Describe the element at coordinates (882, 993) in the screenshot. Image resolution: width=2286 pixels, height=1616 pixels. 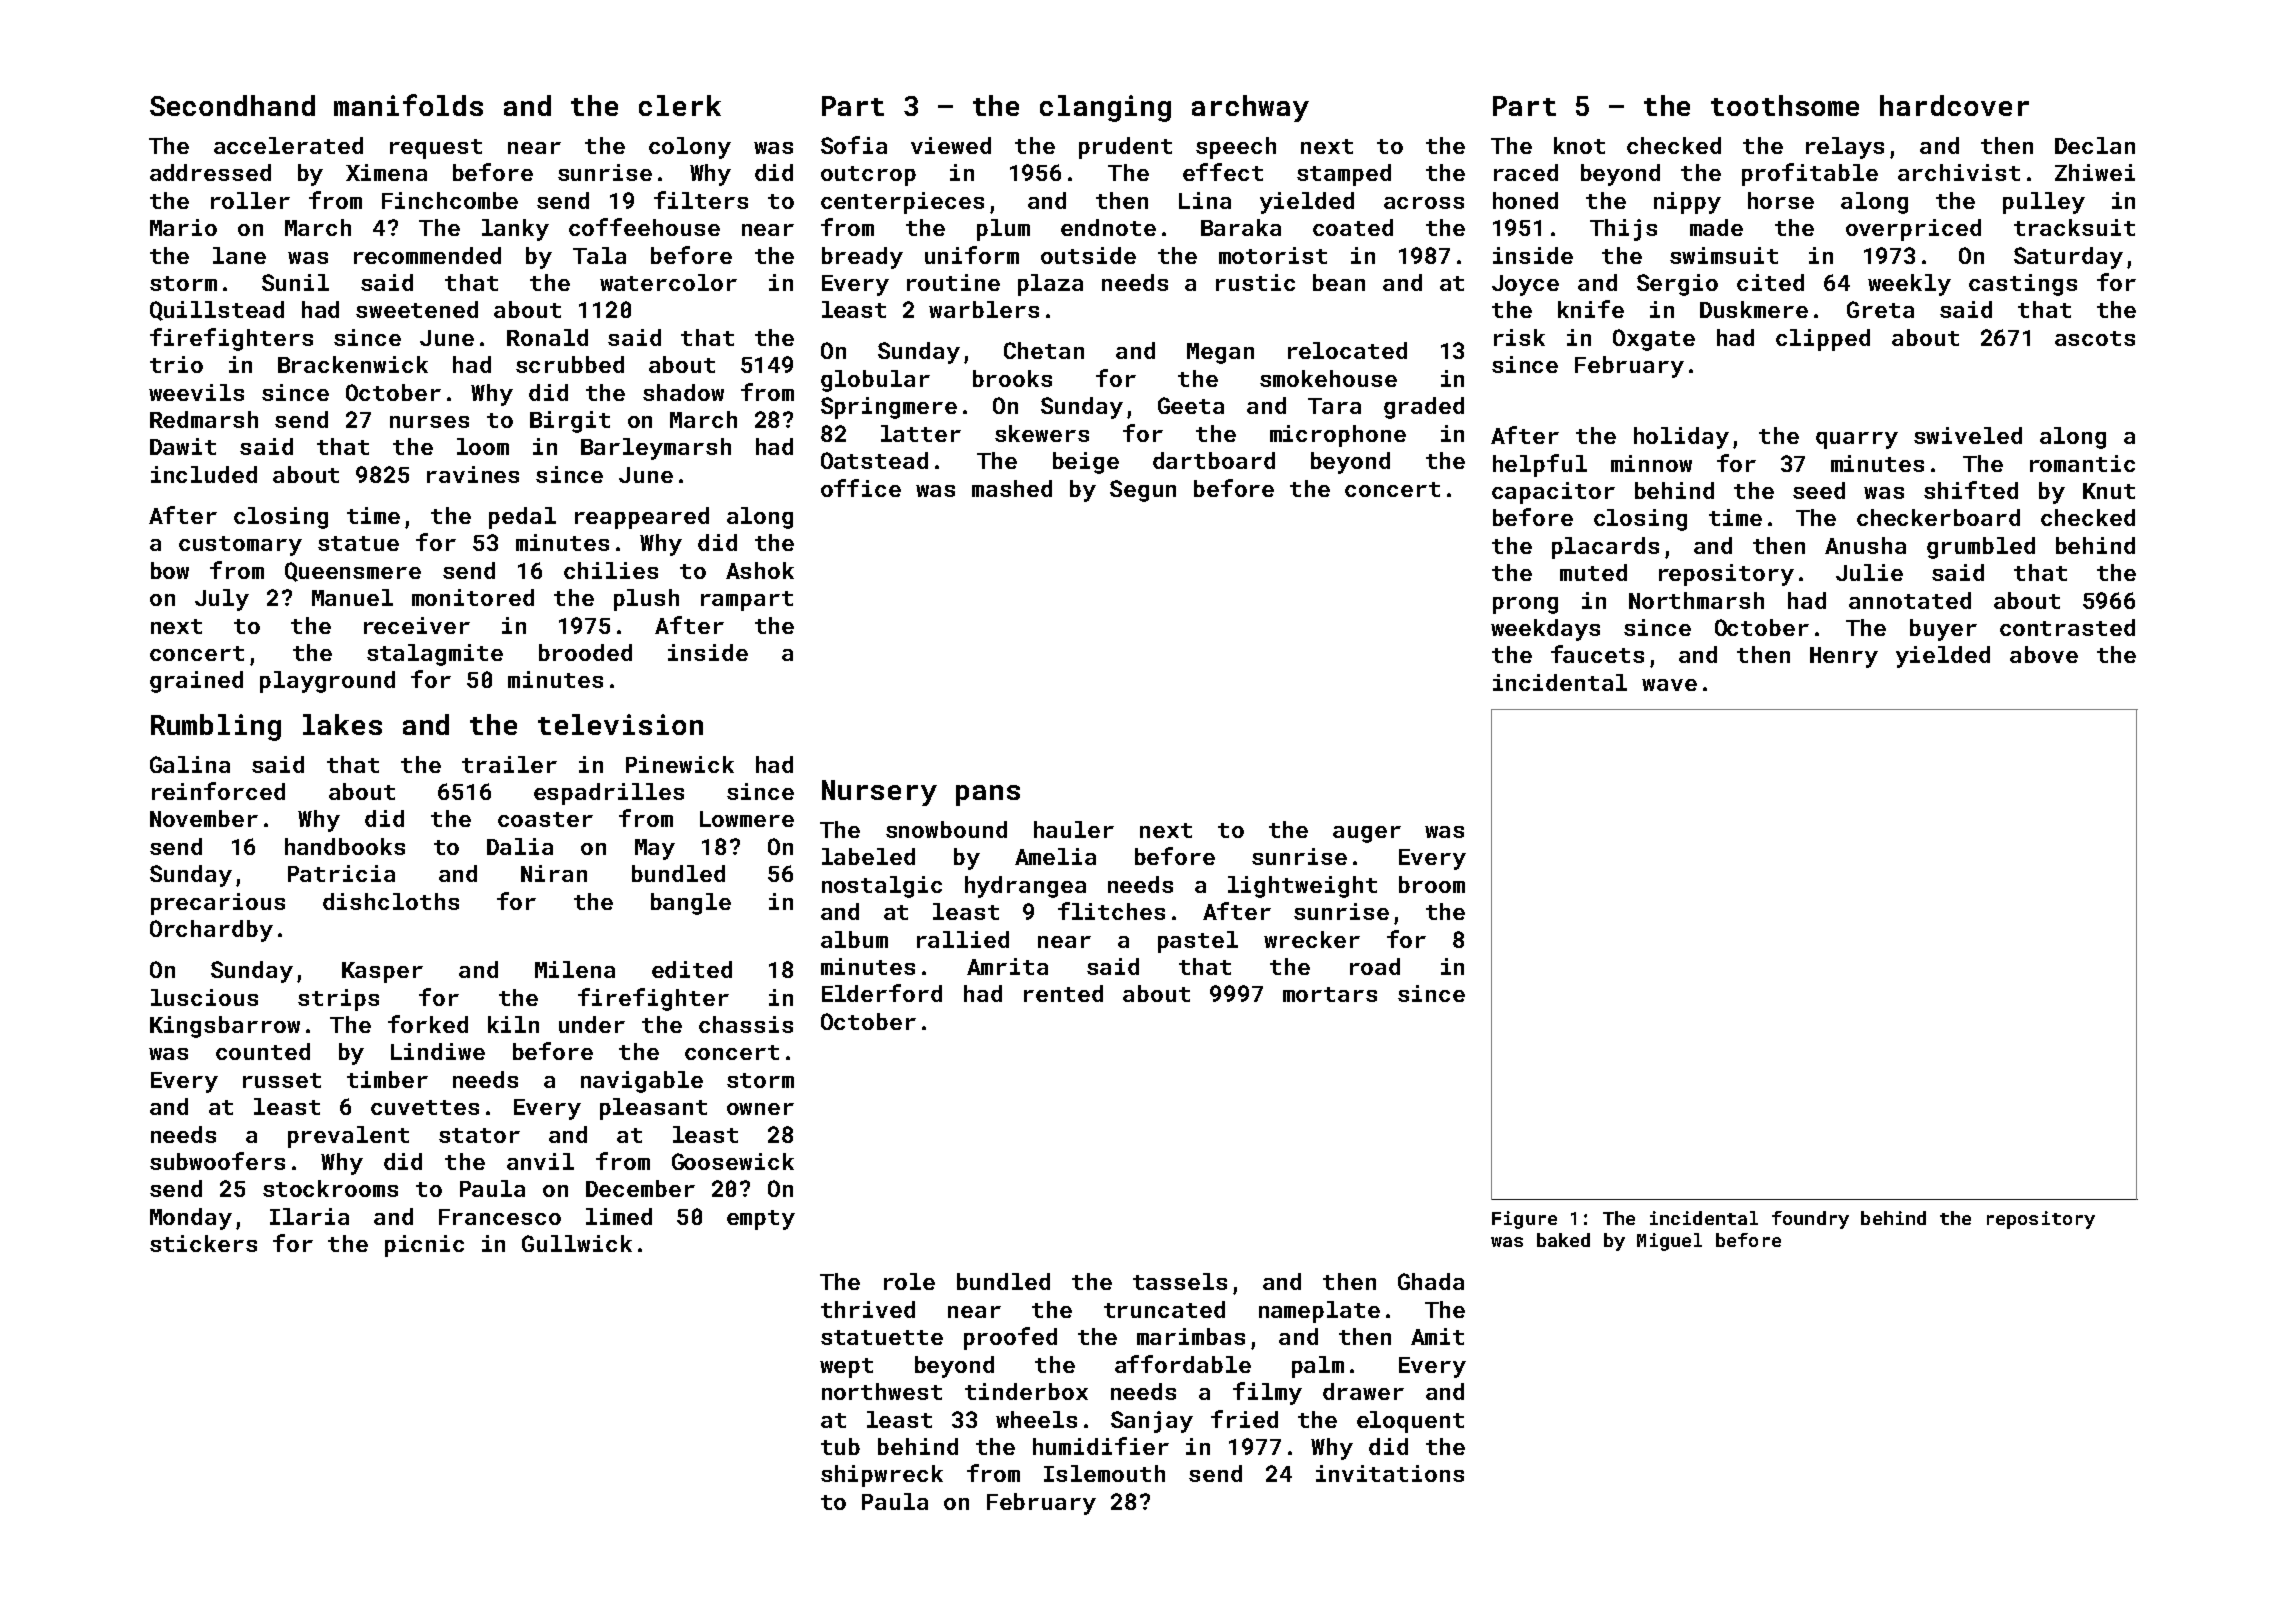
I see `Elderford` at that location.
